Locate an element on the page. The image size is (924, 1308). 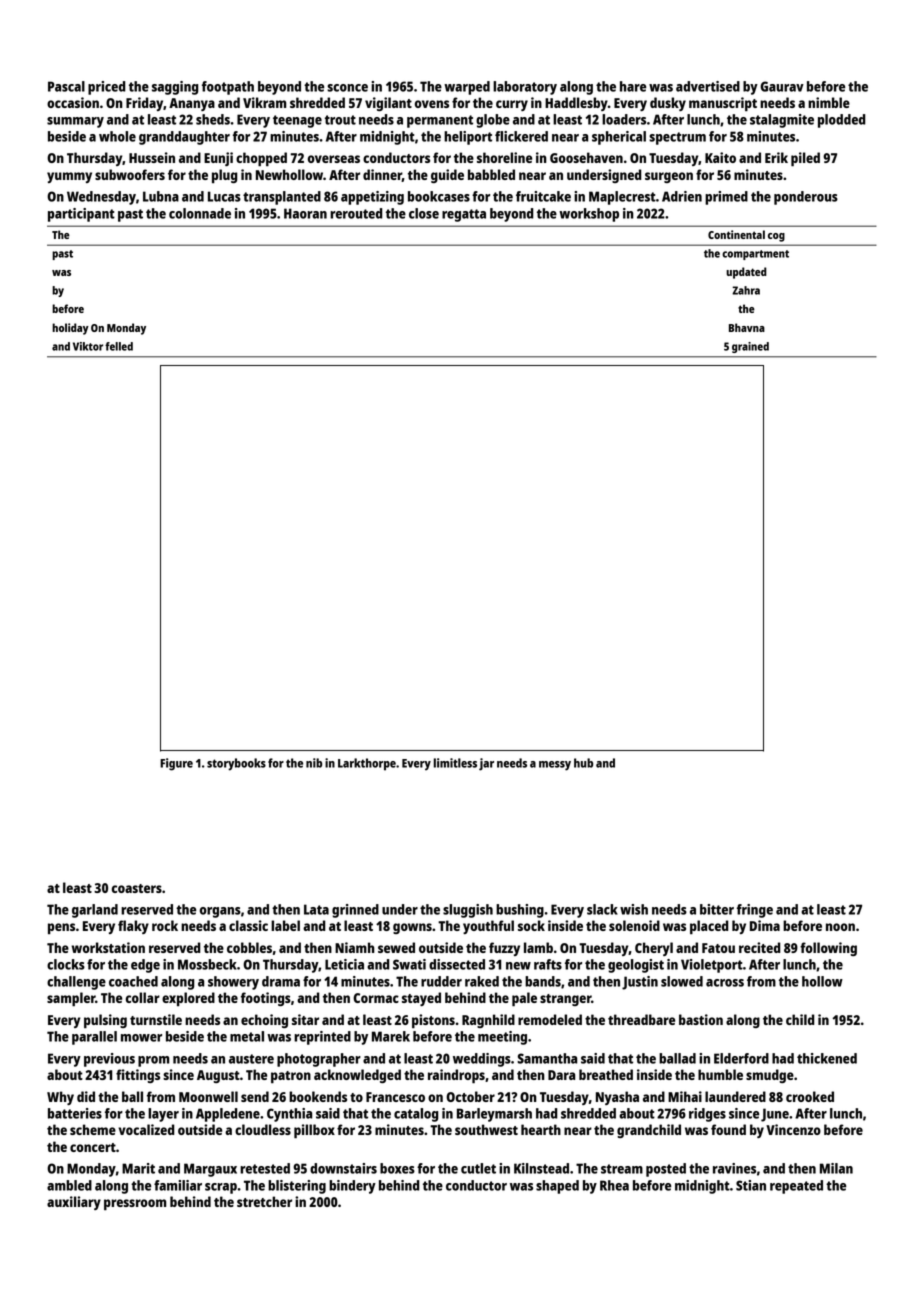
Bhavna is located at coordinates (747, 327).
